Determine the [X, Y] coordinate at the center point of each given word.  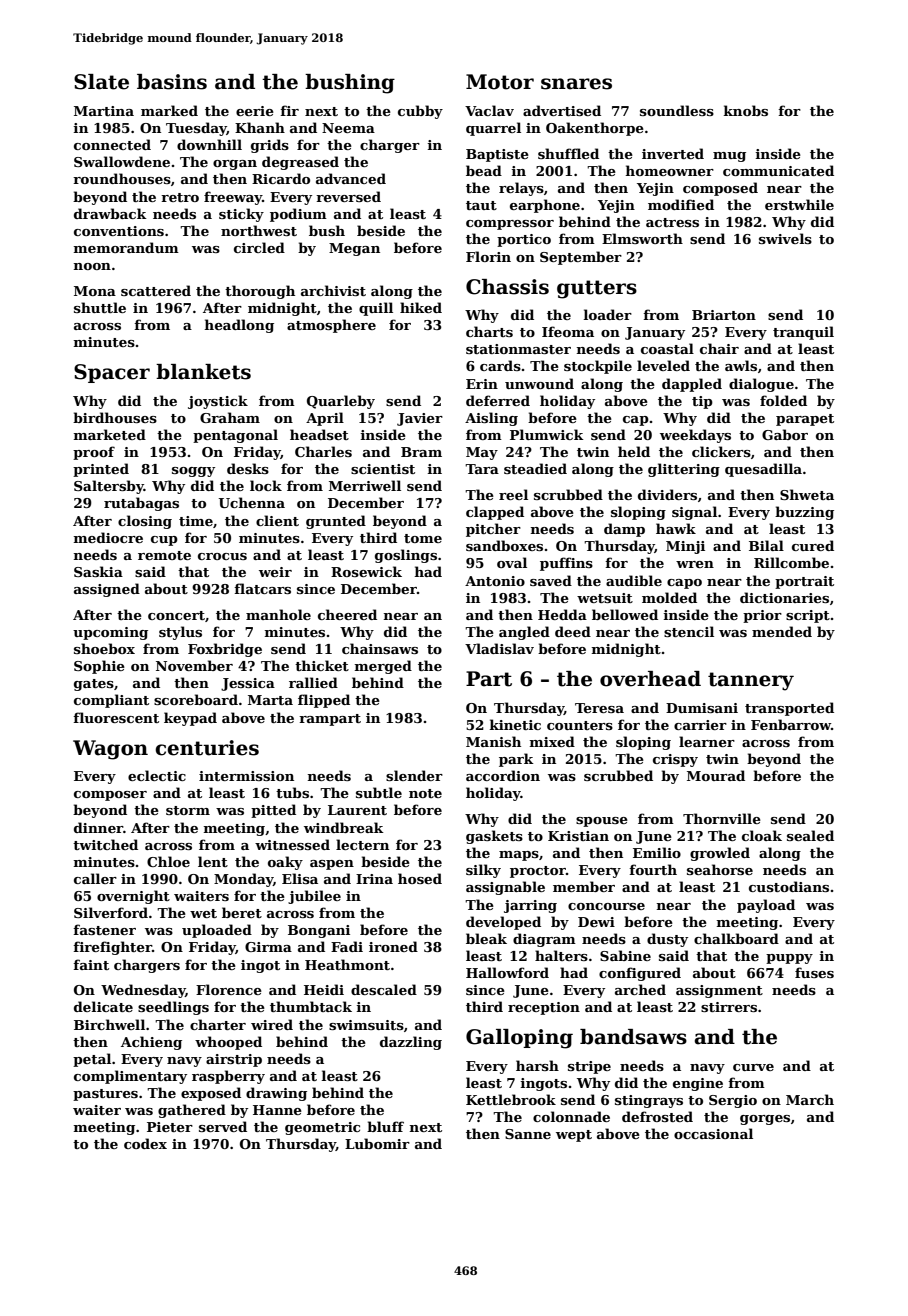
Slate [101, 82]
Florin [488, 256]
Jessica [248, 684]
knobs [745, 110]
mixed [552, 741]
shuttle [100, 307]
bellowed [625, 614]
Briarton [724, 315]
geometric [322, 1128]
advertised [562, 110]
